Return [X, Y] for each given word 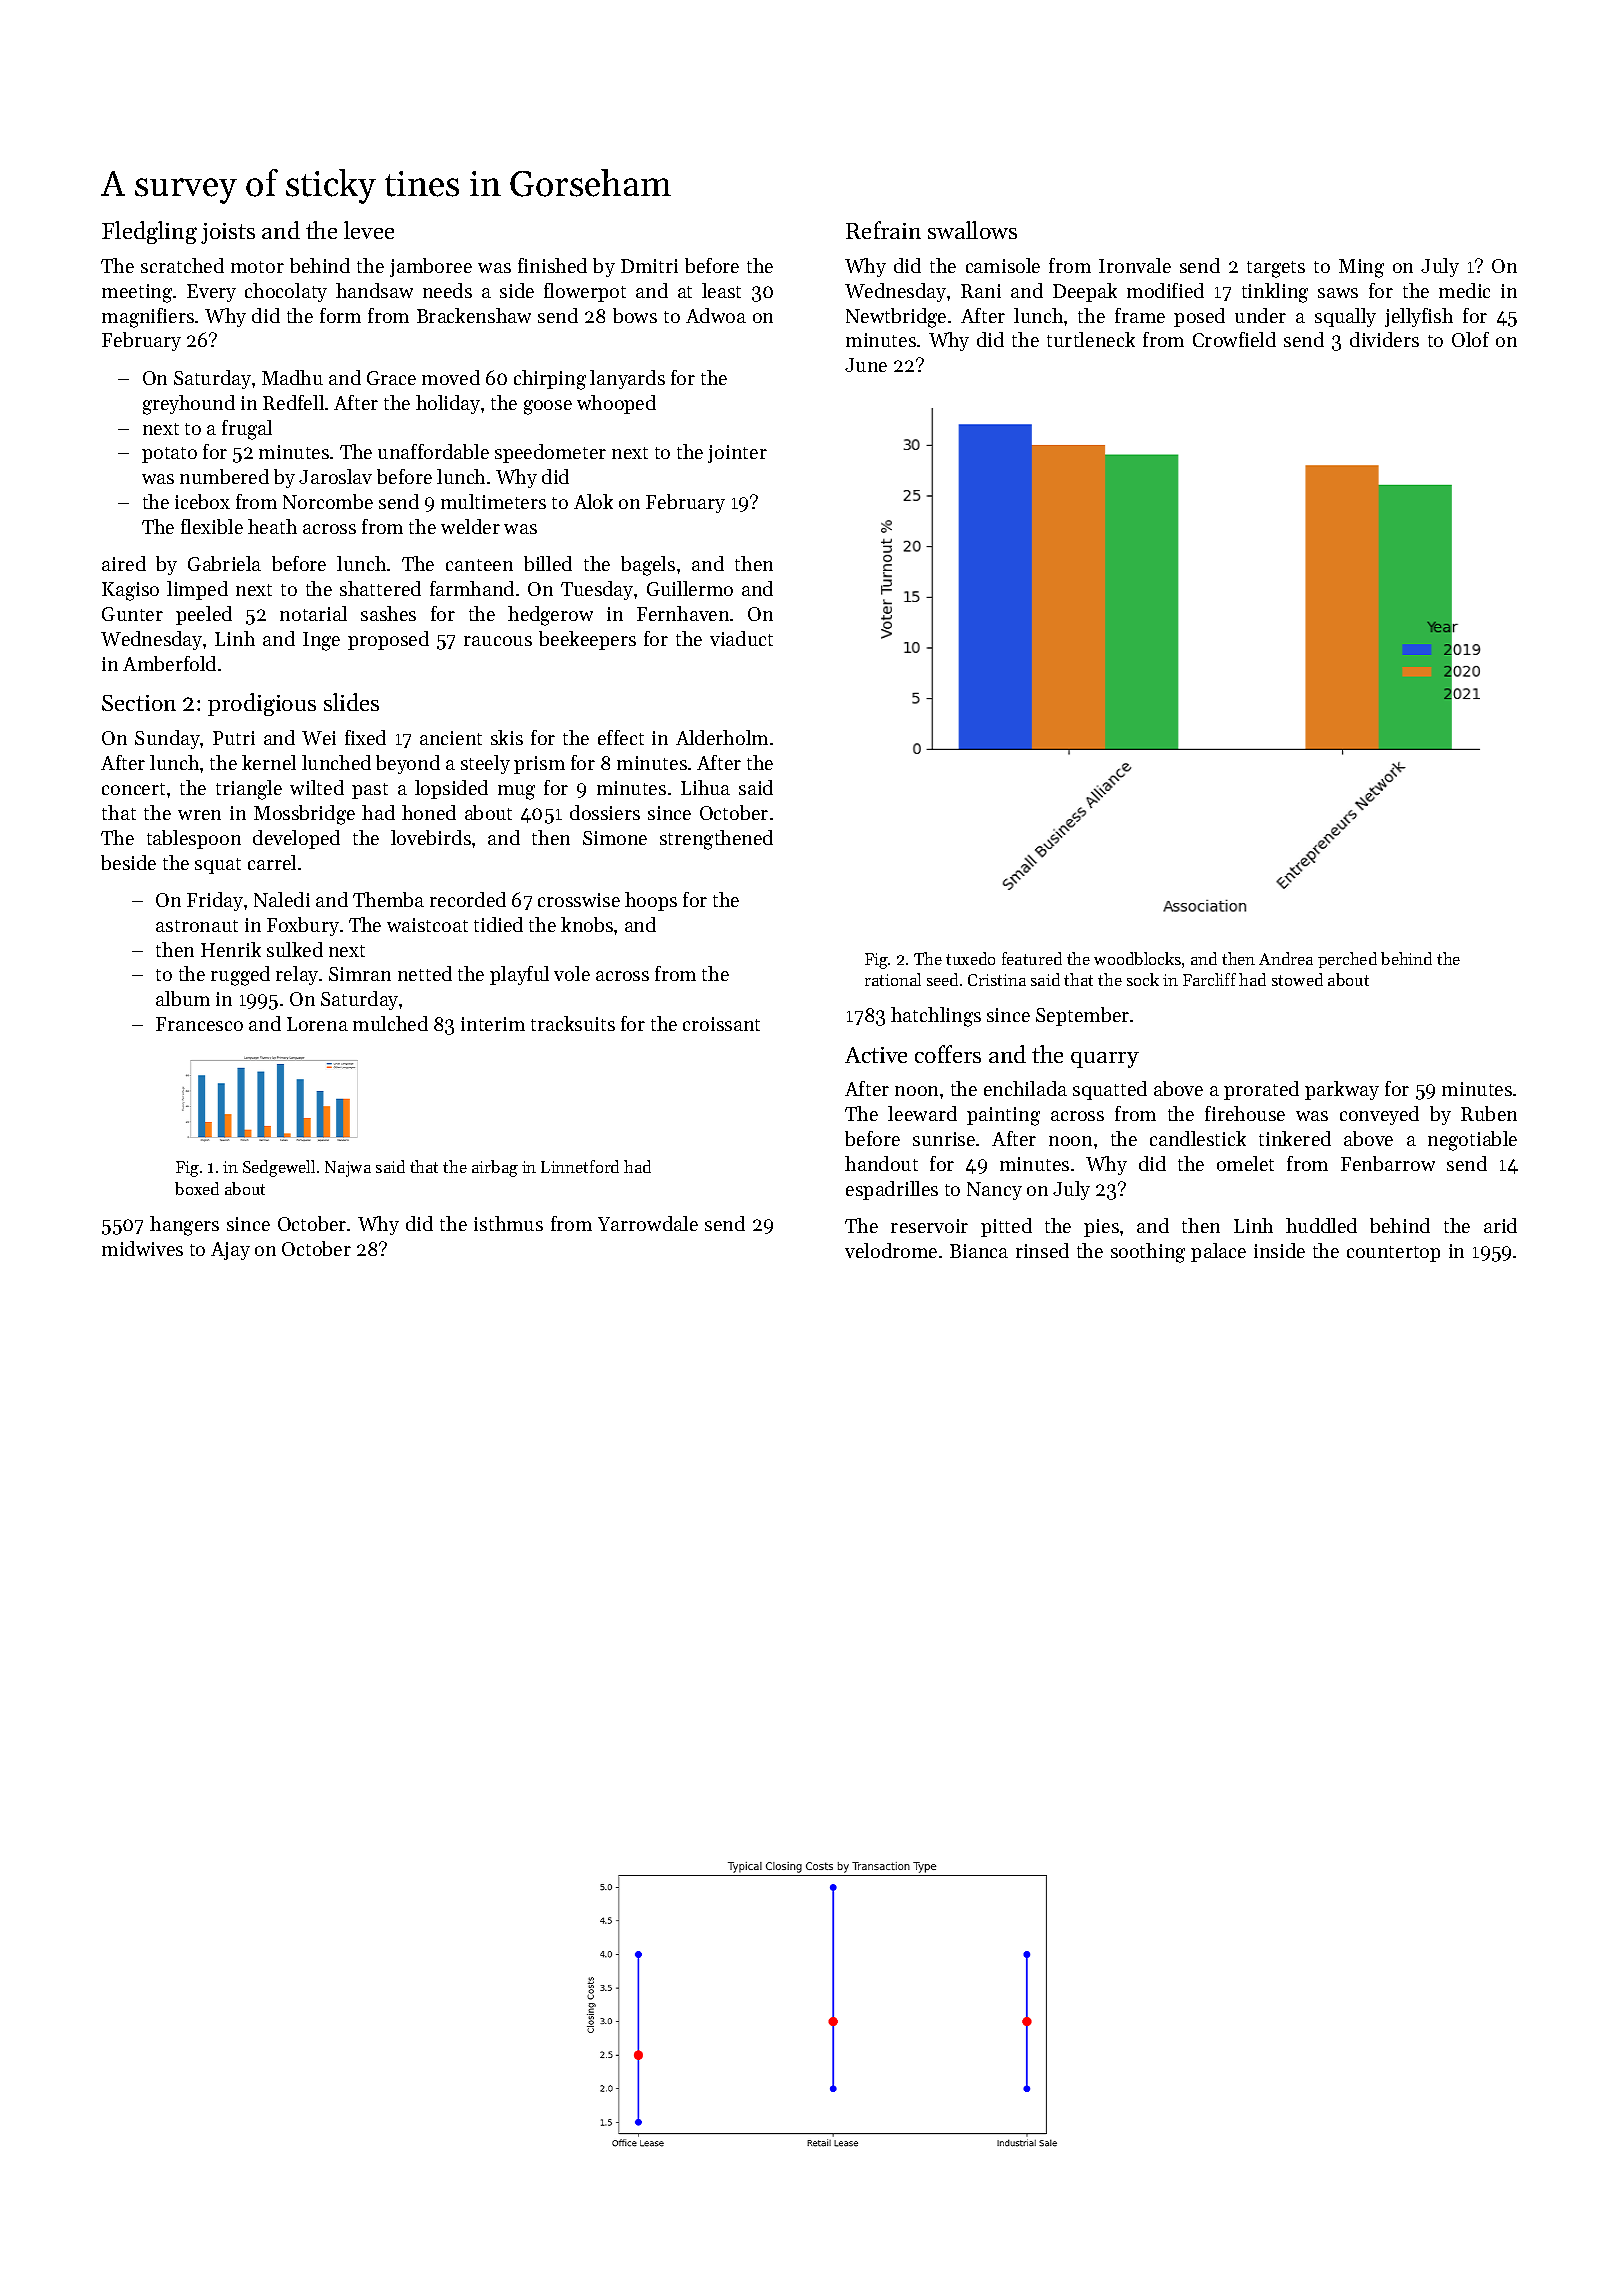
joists [228, 233]
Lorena [317, 1024]
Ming [1361, 268]
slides [351, 702]
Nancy [994, 1191]
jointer [737, 454]
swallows [972, 230]
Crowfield [1234, 339]
